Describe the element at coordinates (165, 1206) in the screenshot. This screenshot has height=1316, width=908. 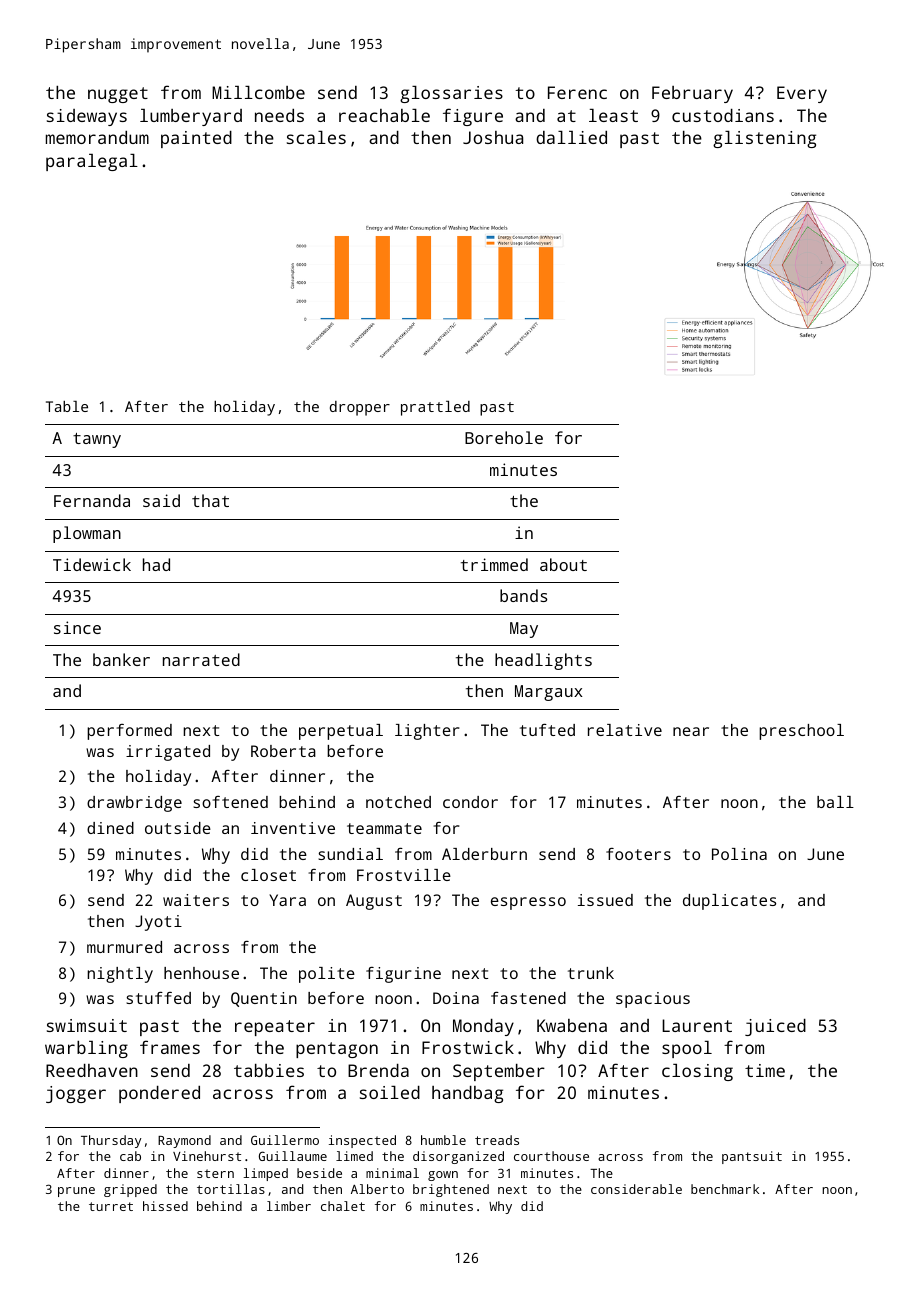
I see `hissed` at that location.
